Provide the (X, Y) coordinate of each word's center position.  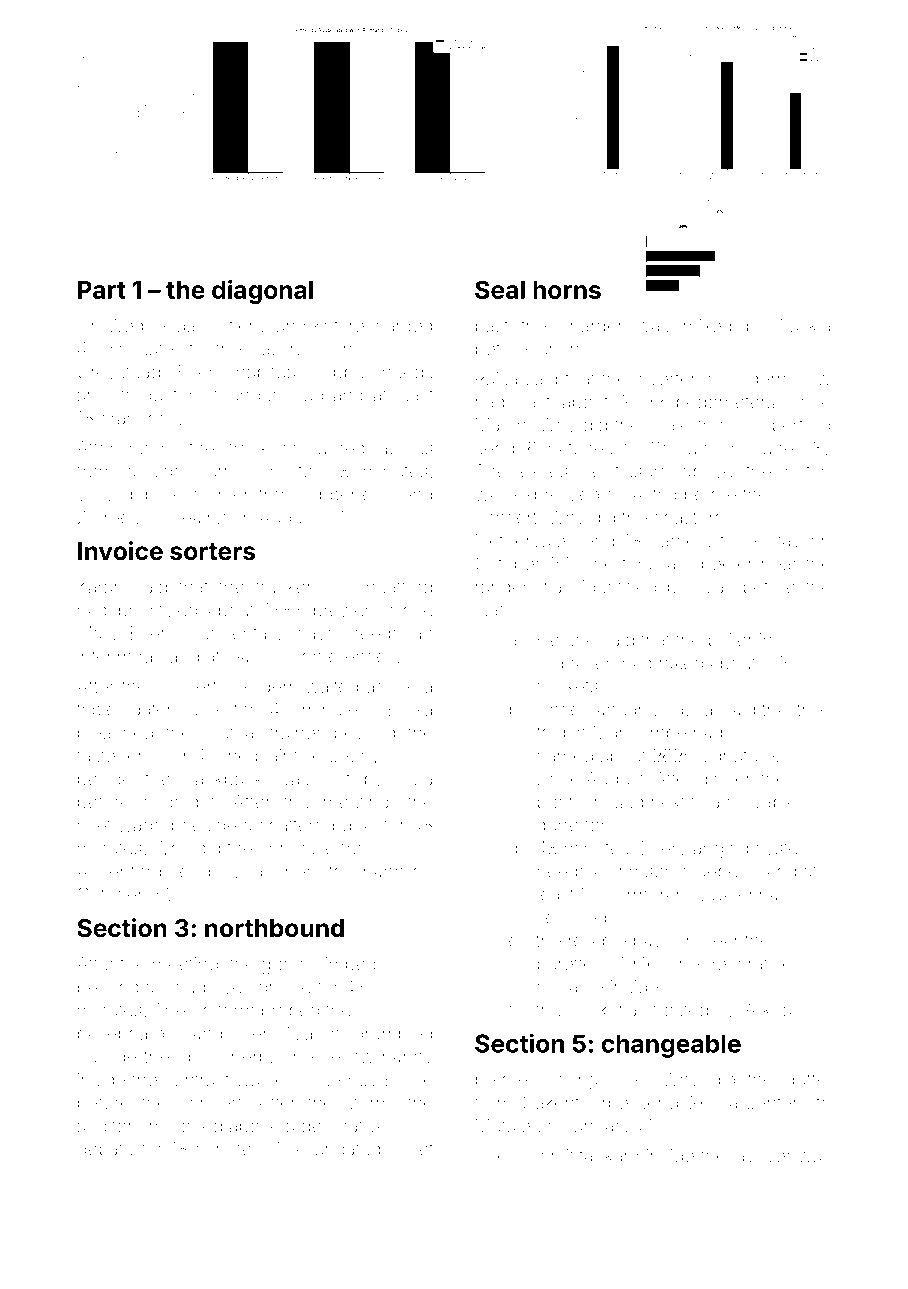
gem (279, 689)
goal (359, 827)
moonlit (544, 1156)
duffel (808, 1079)
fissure (642, 470)
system (784, 850)
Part (102, 290)
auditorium (120, 1126)
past (492, 328)
